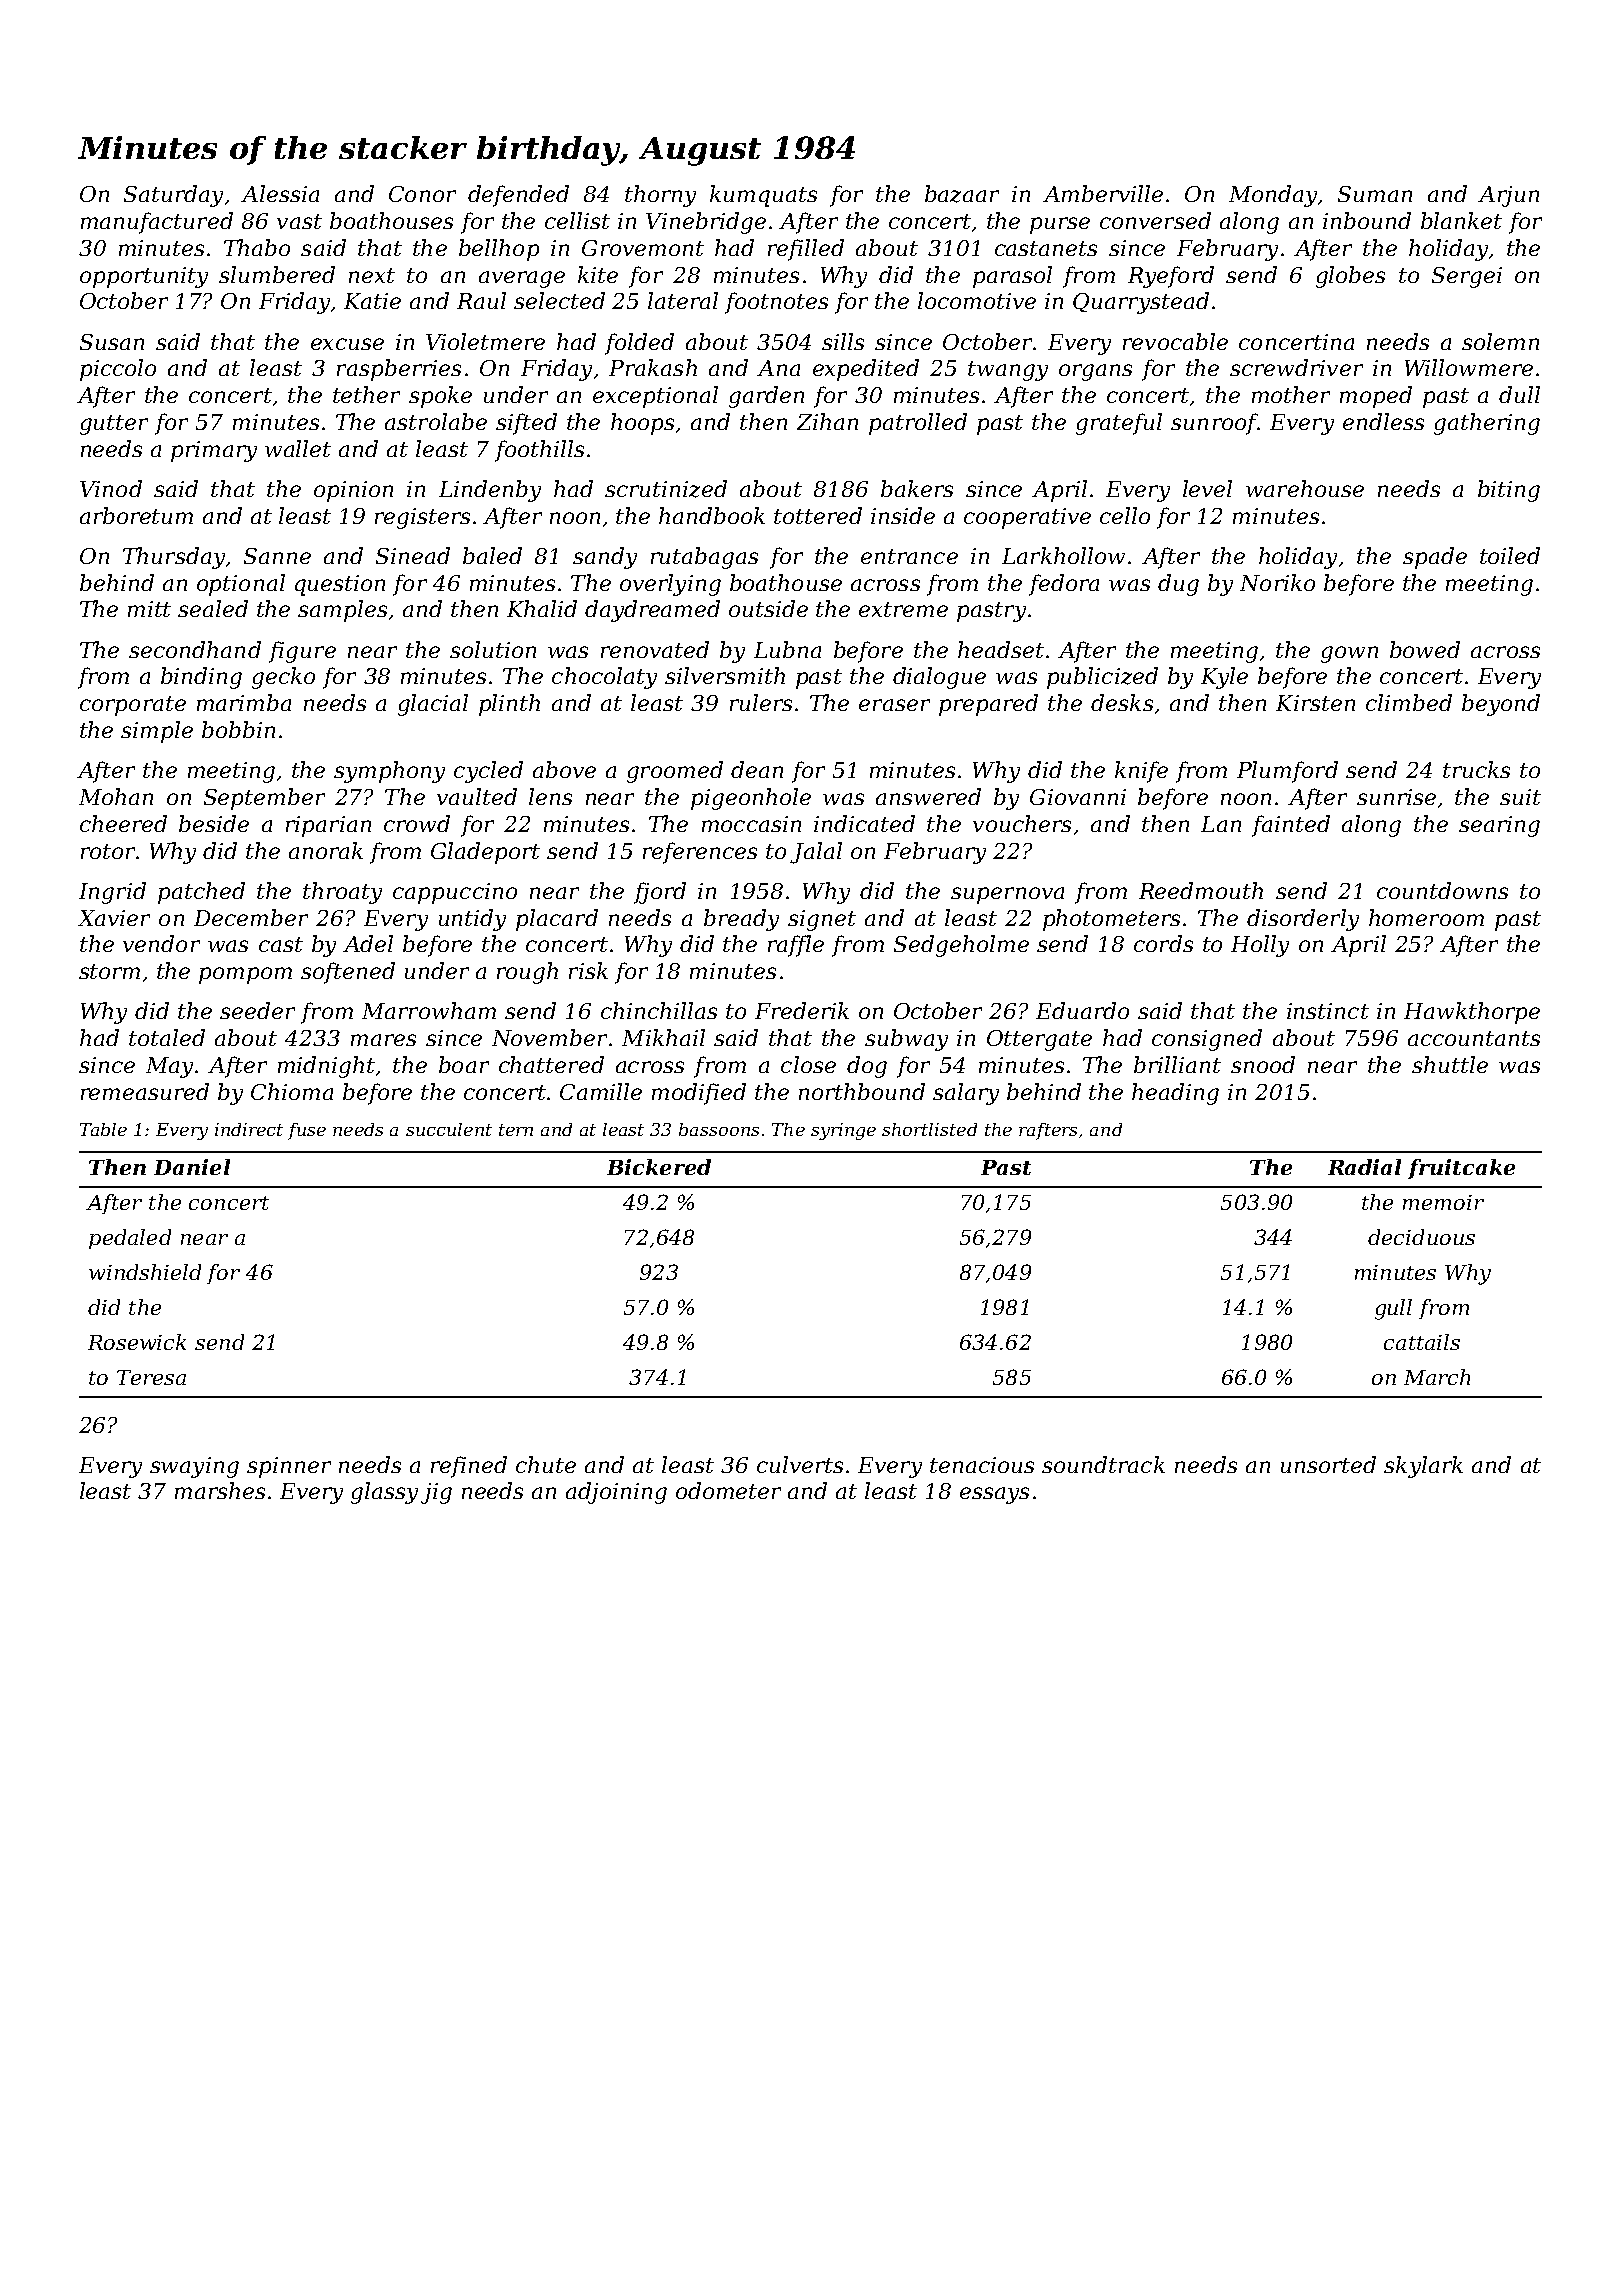 This screenshot has height=2292, width=1620. I want to click on sunroof, so click(1214, 424).
